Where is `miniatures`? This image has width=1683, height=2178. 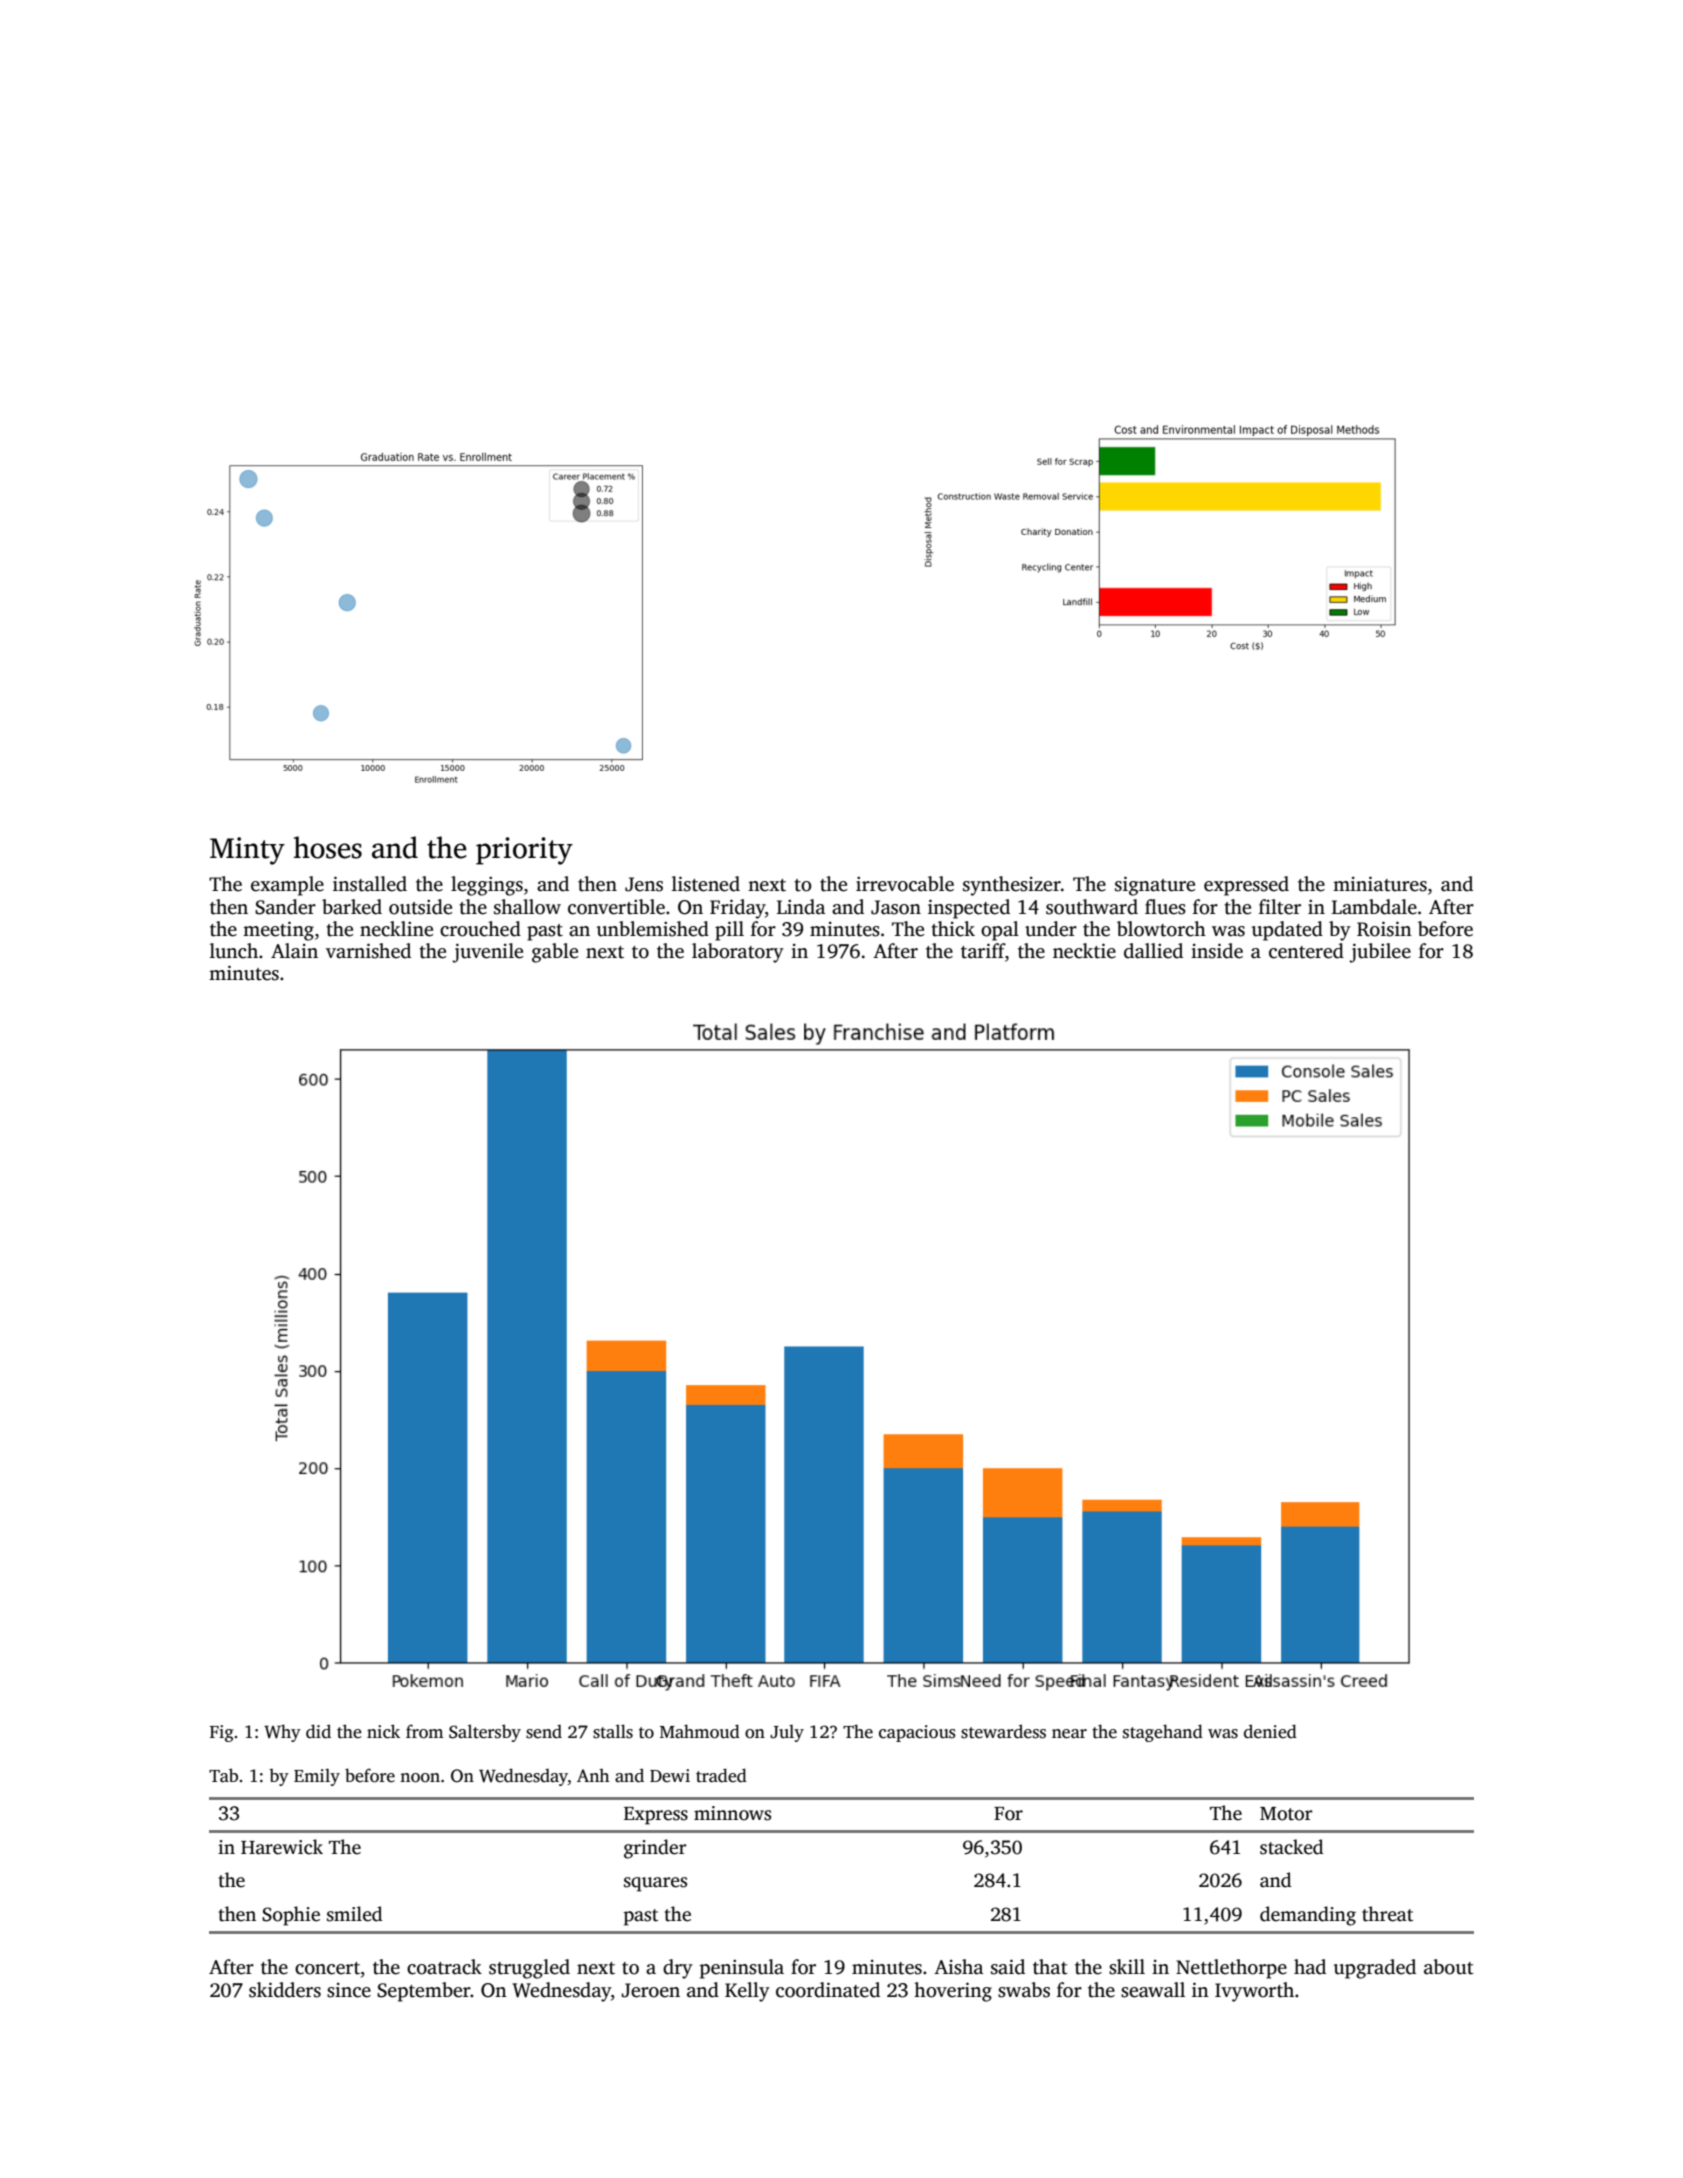
miniatures is located at coordinates (1380, 884).
